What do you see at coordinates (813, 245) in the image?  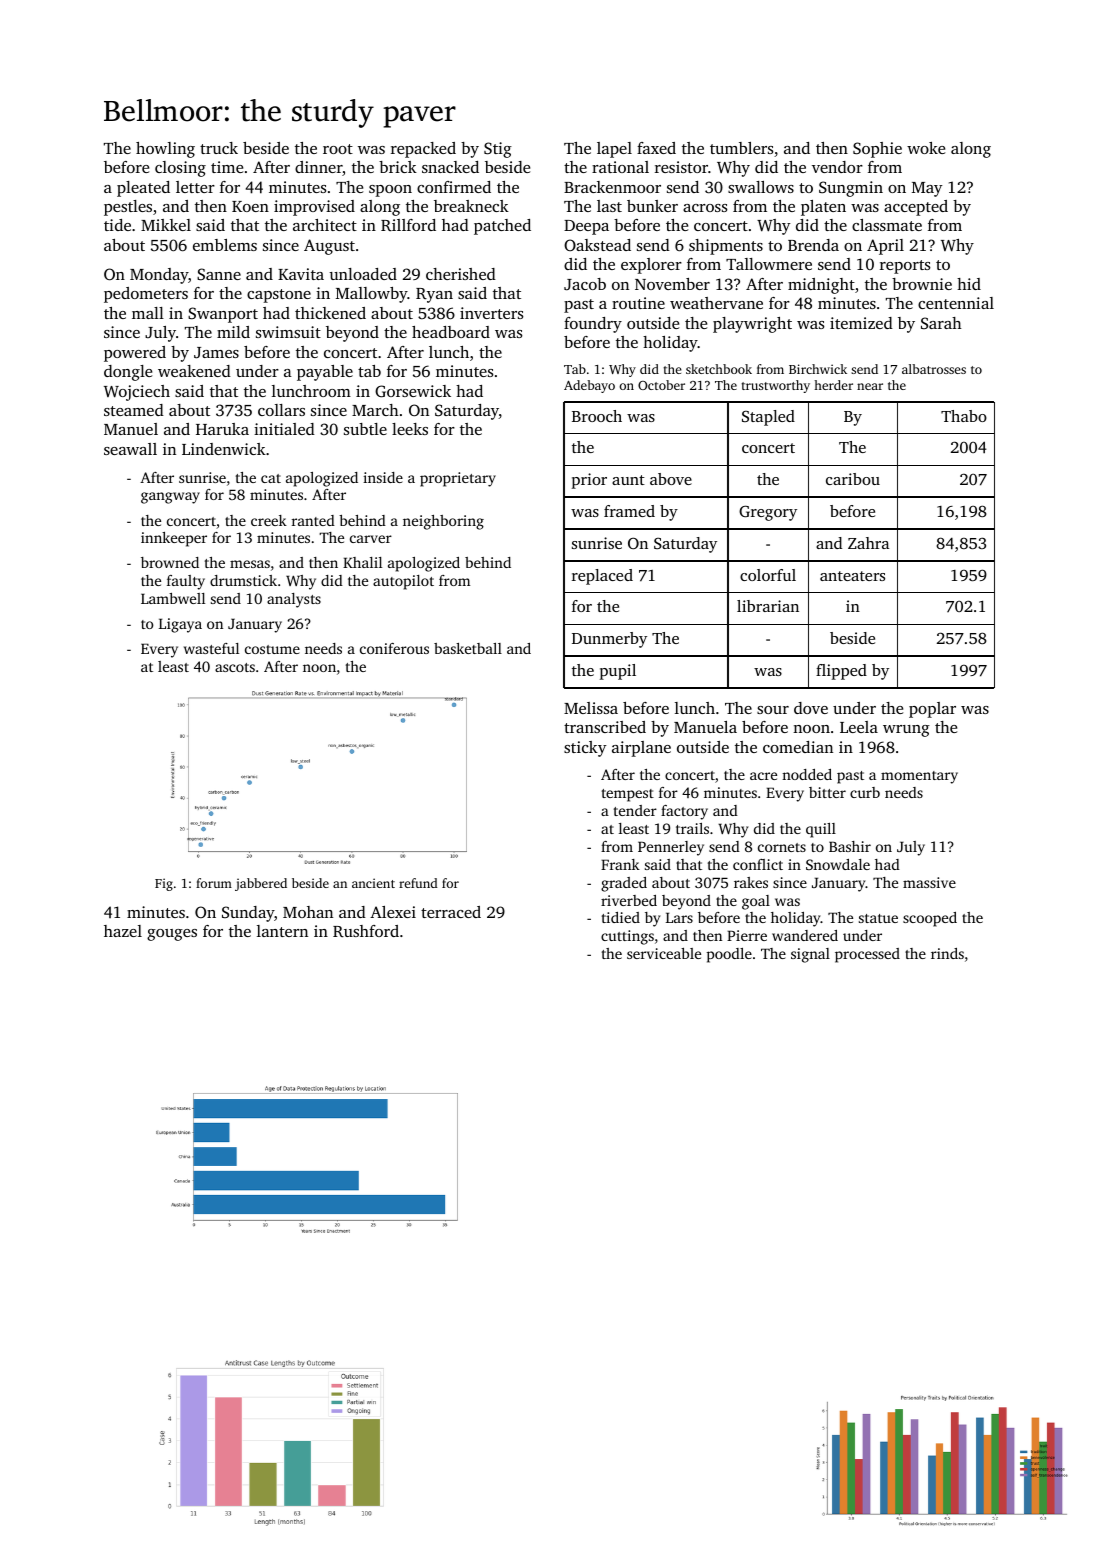 I see `Brenda` at bounding box center [813, 245].
